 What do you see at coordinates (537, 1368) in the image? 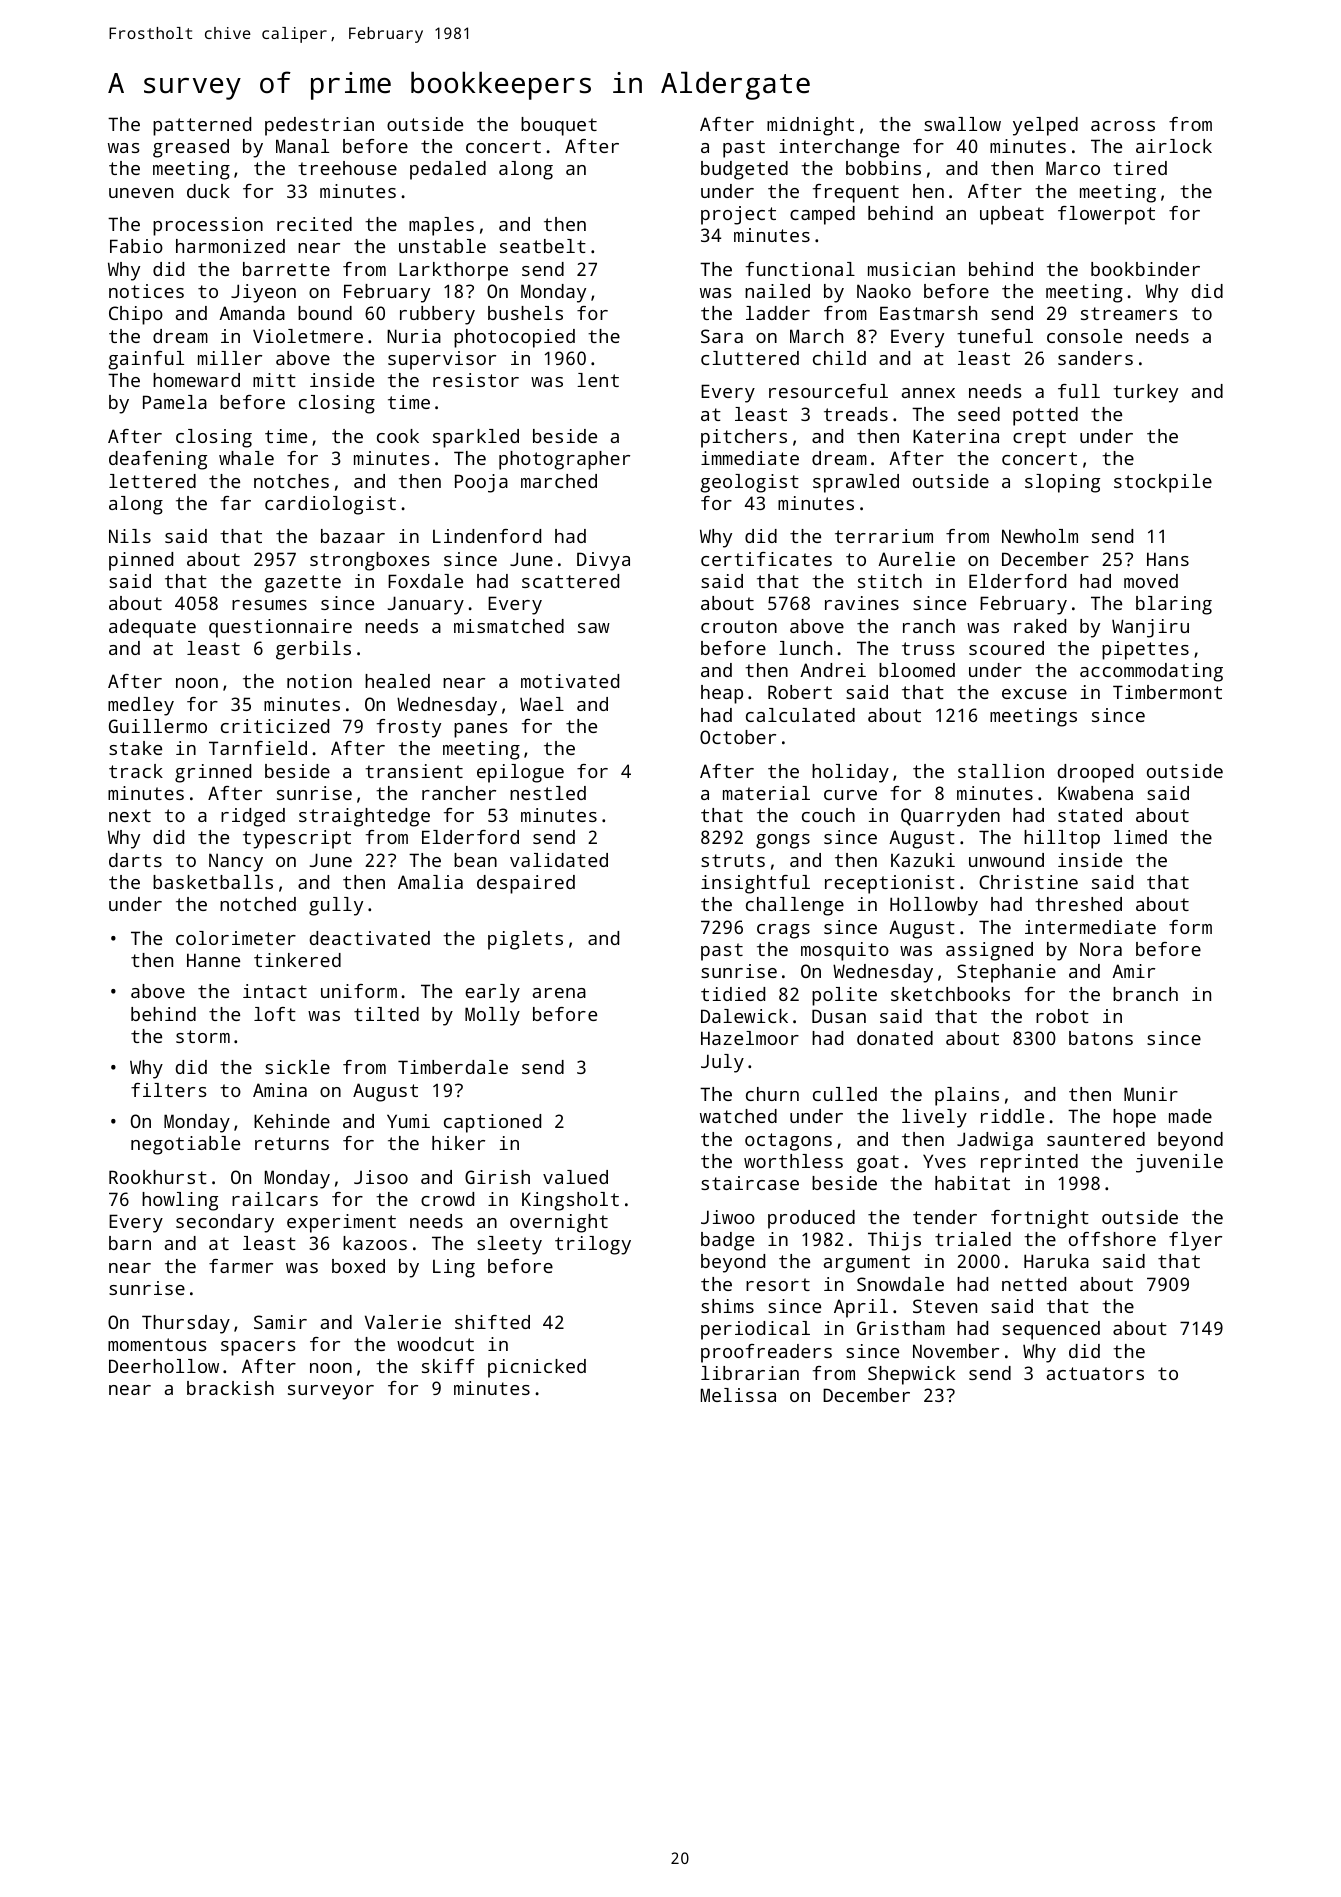
I see `picnicked` at bounding box center [537, 1368].
